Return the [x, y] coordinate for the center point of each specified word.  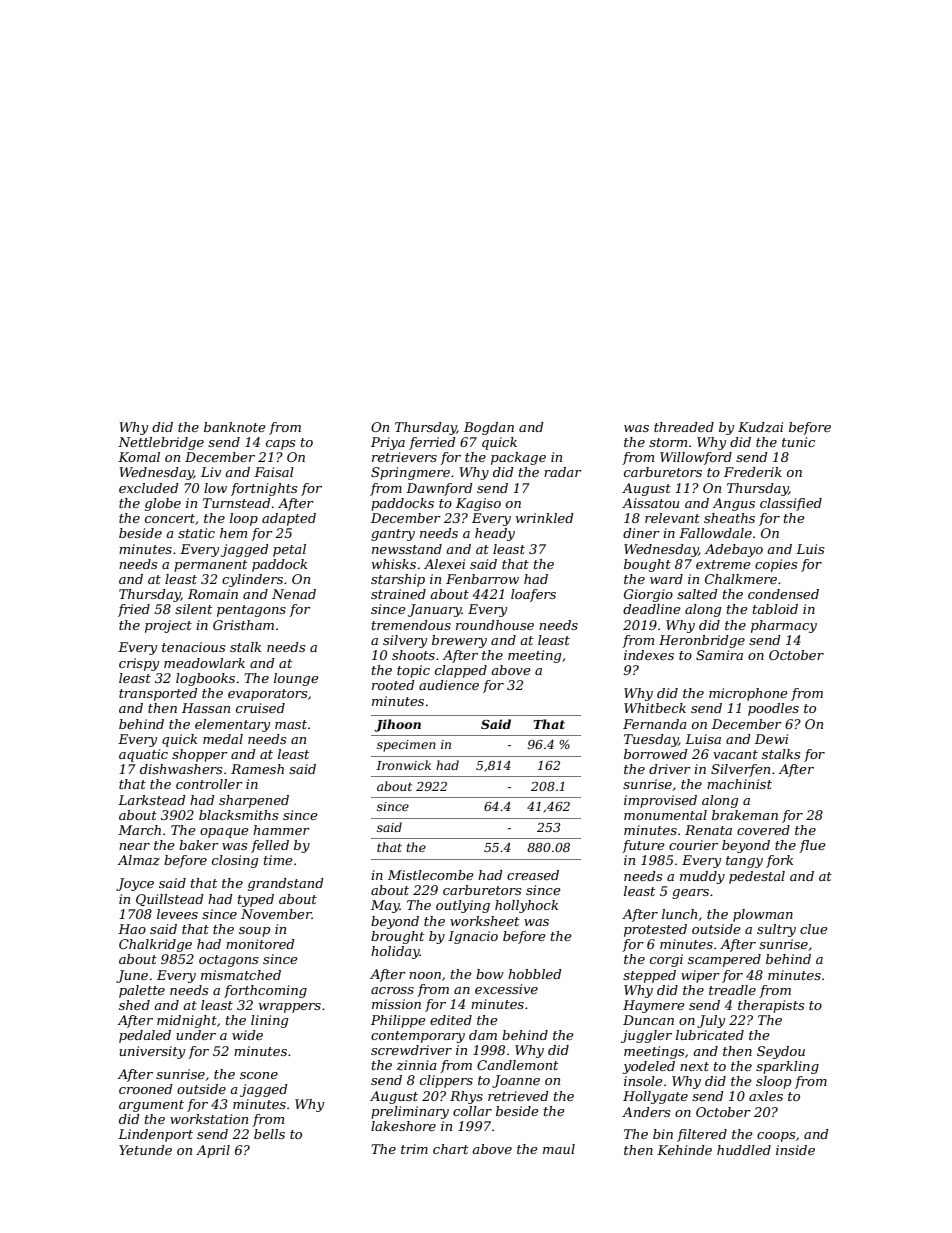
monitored [260, 944]
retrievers [404, 457]
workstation [209, 1119]
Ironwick [403, 765]
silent [193, 609]
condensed [783, 594]
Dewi [771, 739]
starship [398, 580]
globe [163, 504]
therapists [771, 1006]
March [139, 830]
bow [490, 974]
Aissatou [650, 503]
